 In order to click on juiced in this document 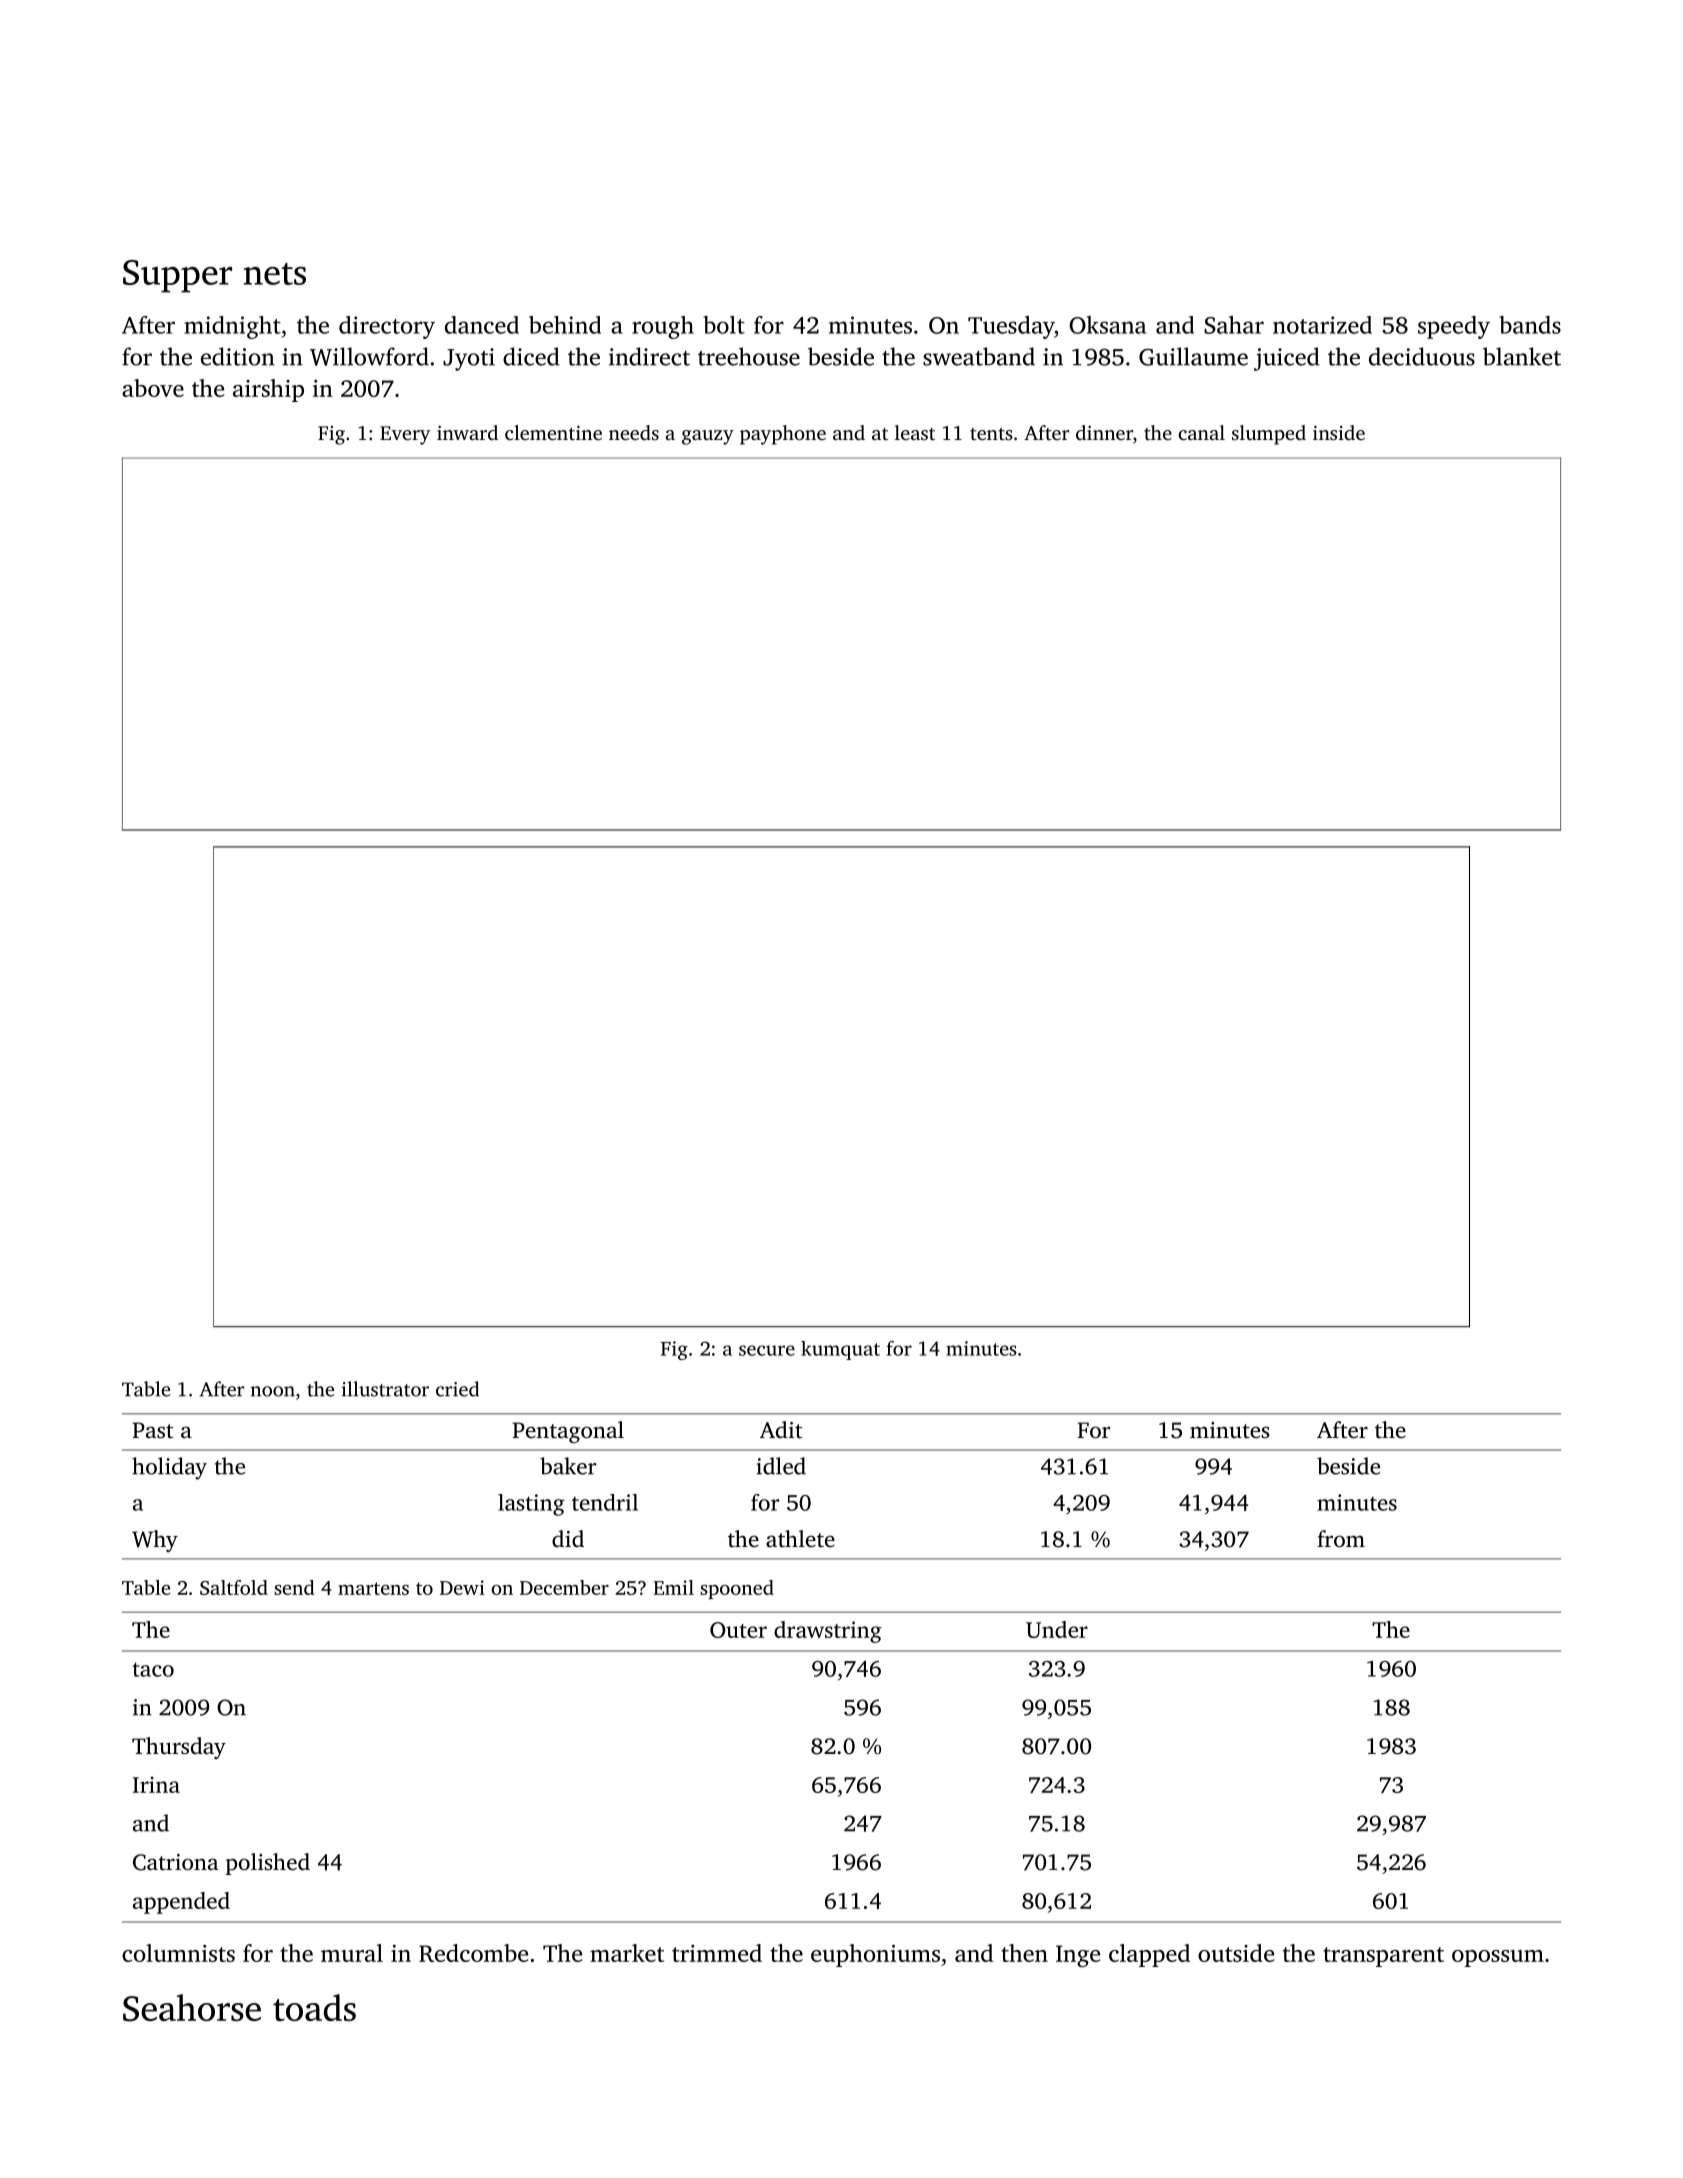, I will do `click(1287, 359)`.
